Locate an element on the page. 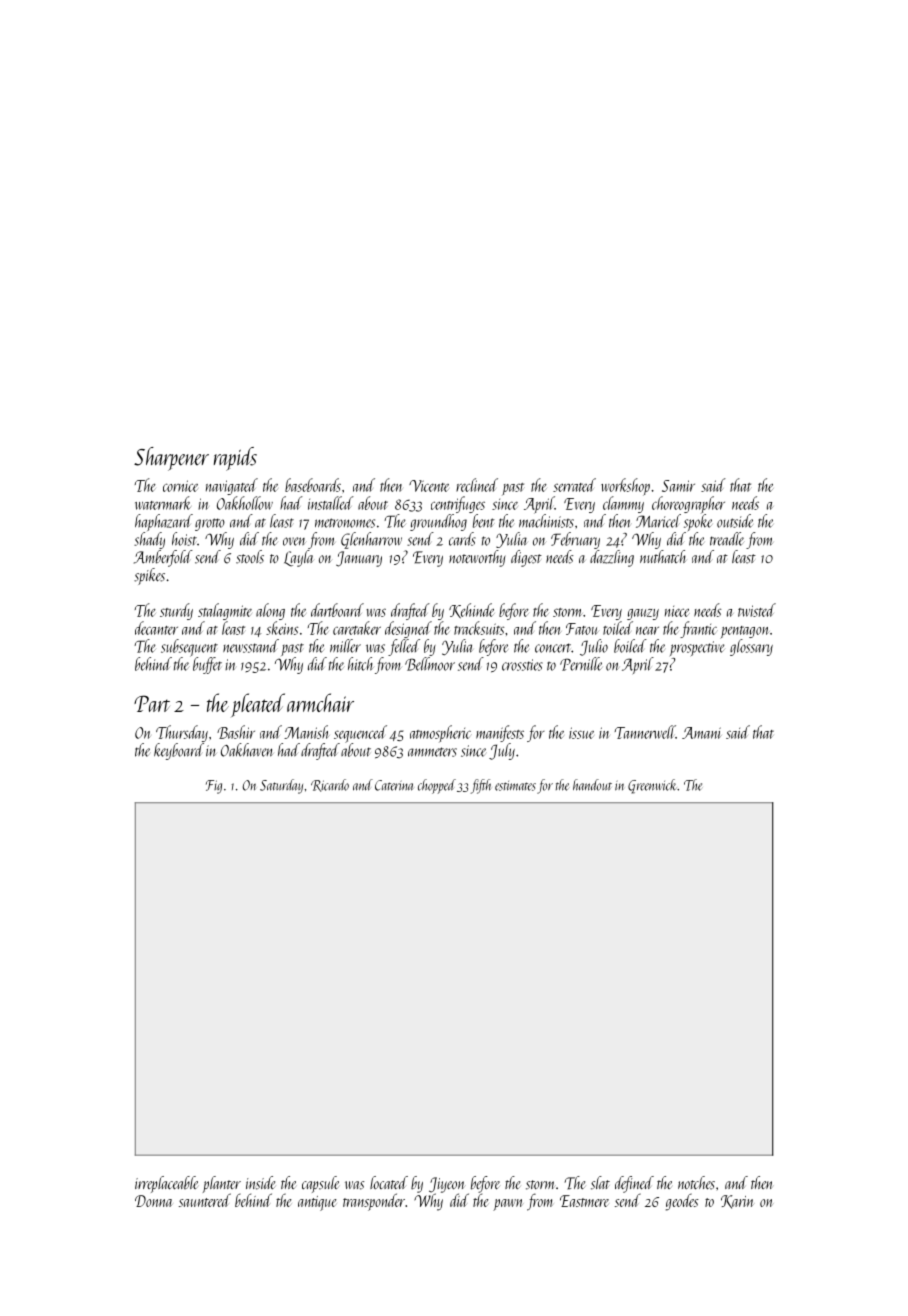  rapids is located at coordinates (235, 459).
